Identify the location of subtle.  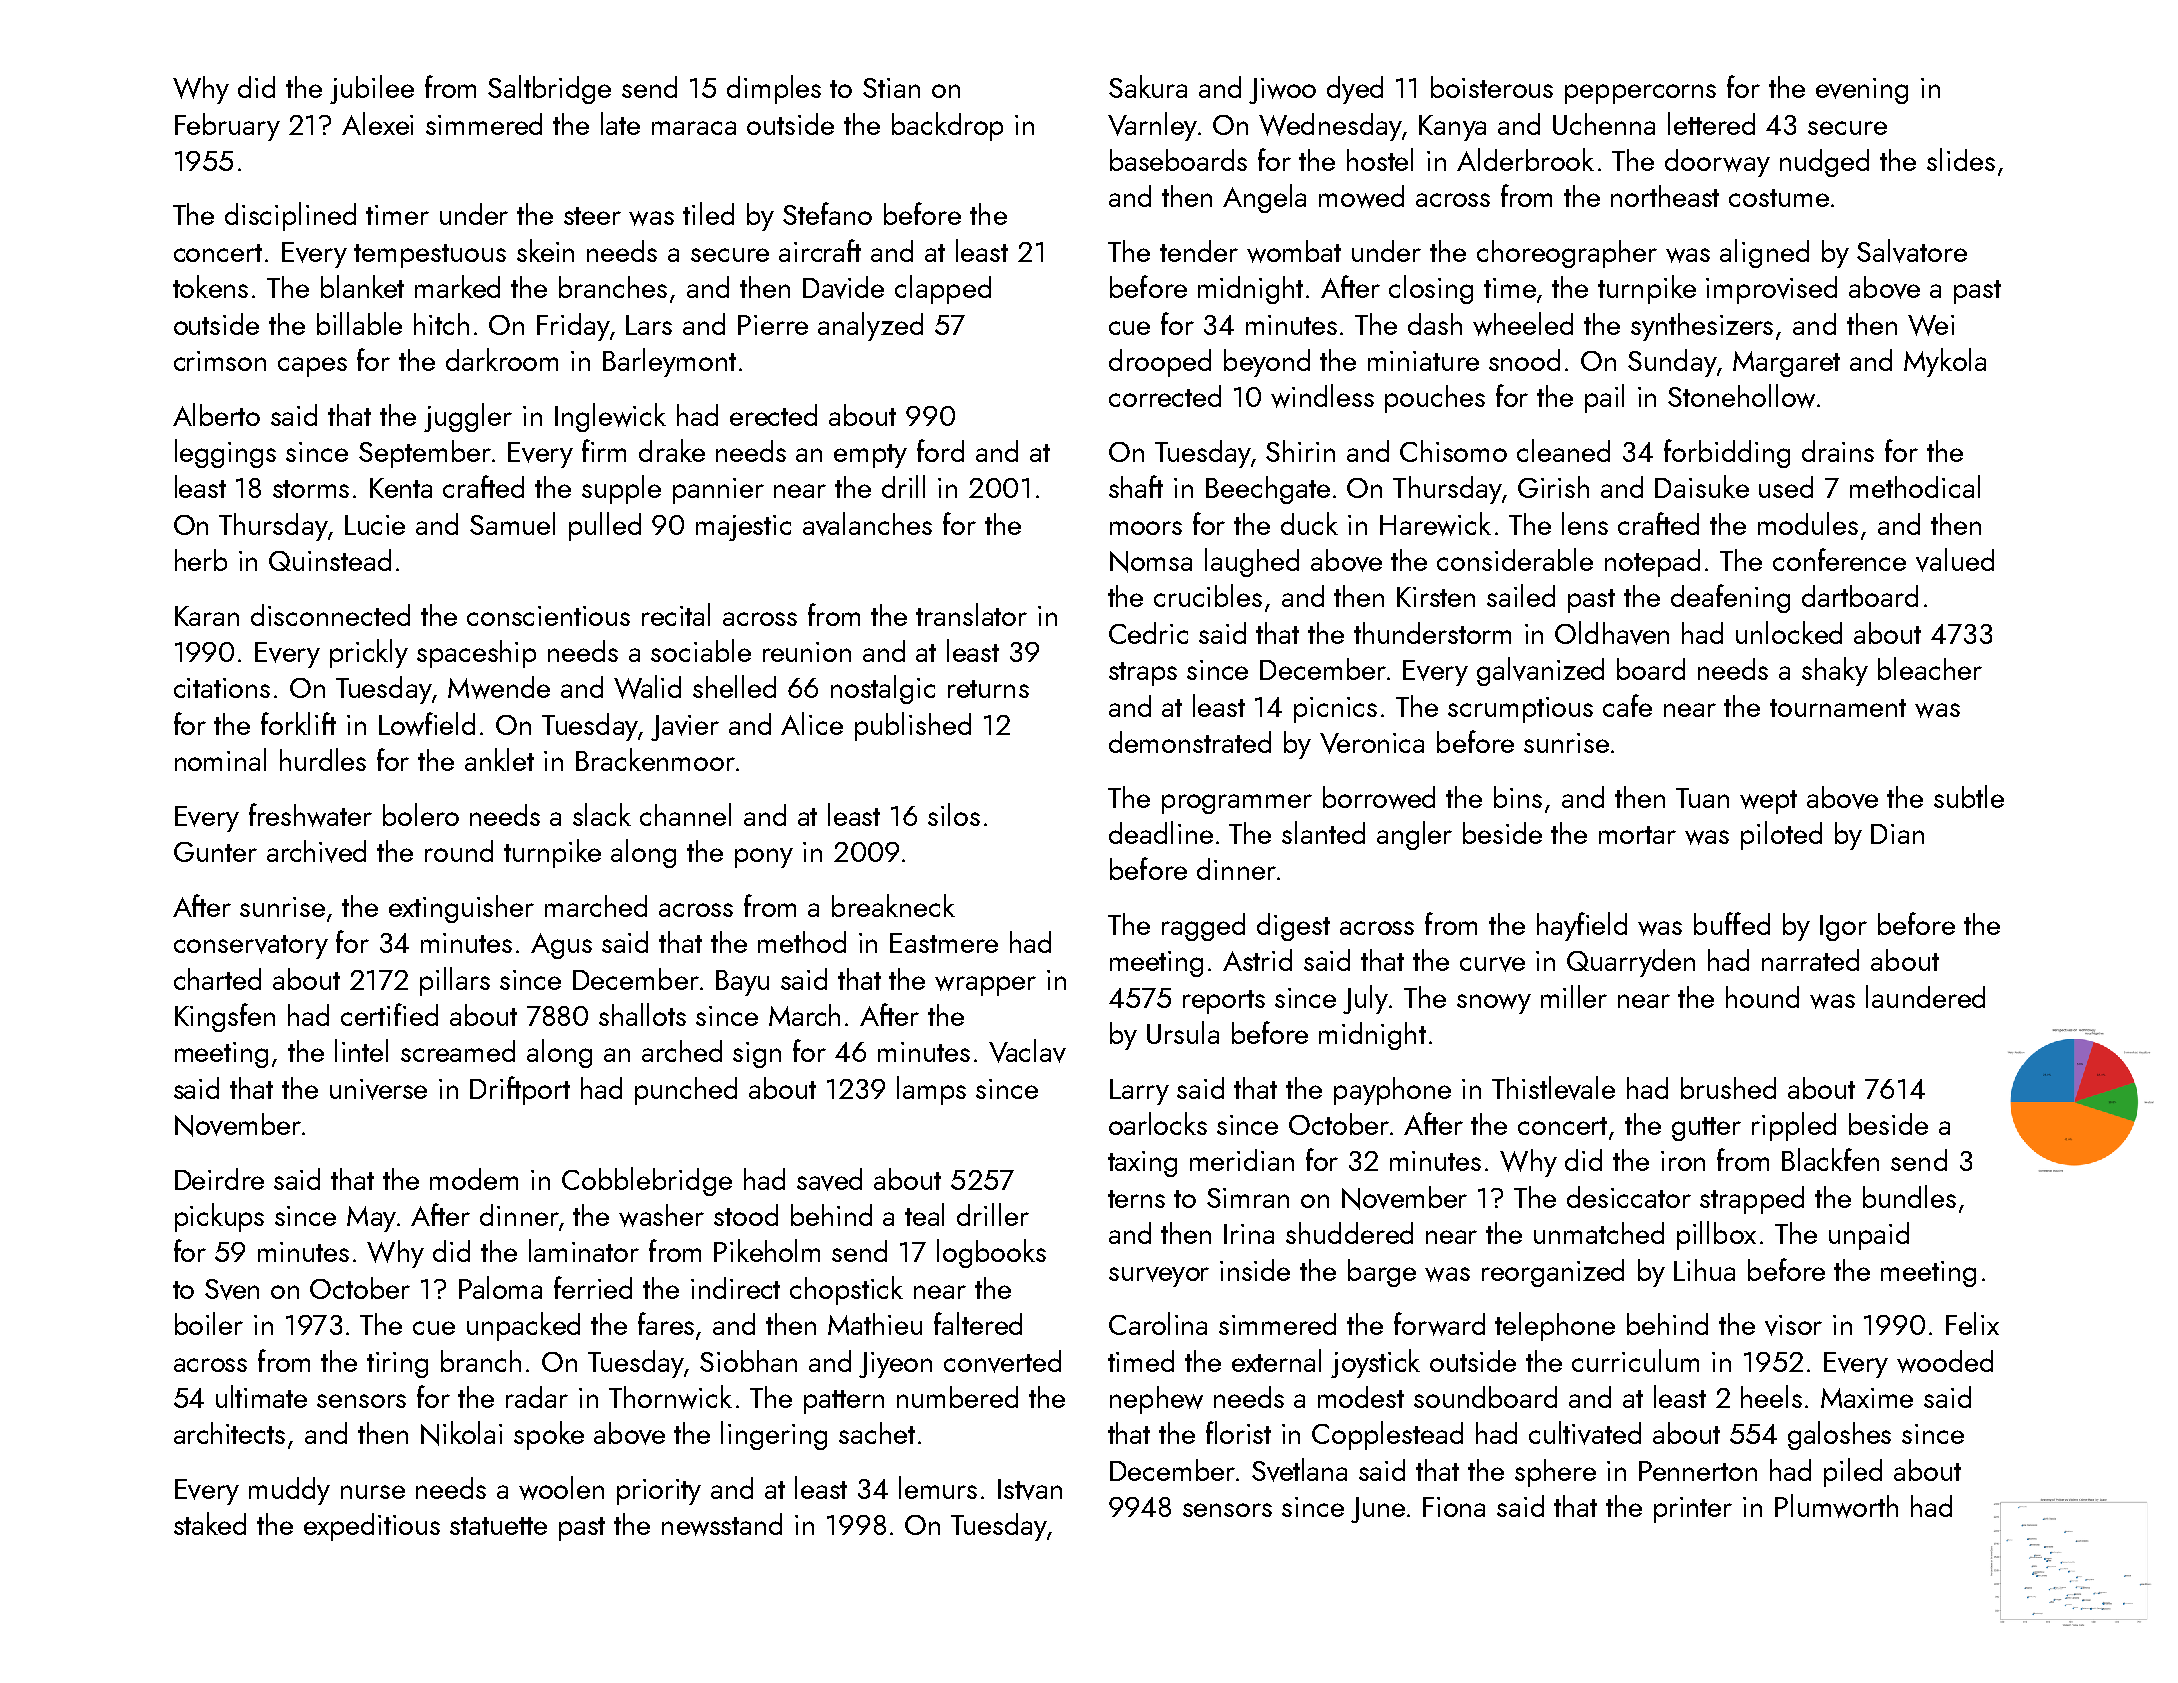
(1969, 796).
